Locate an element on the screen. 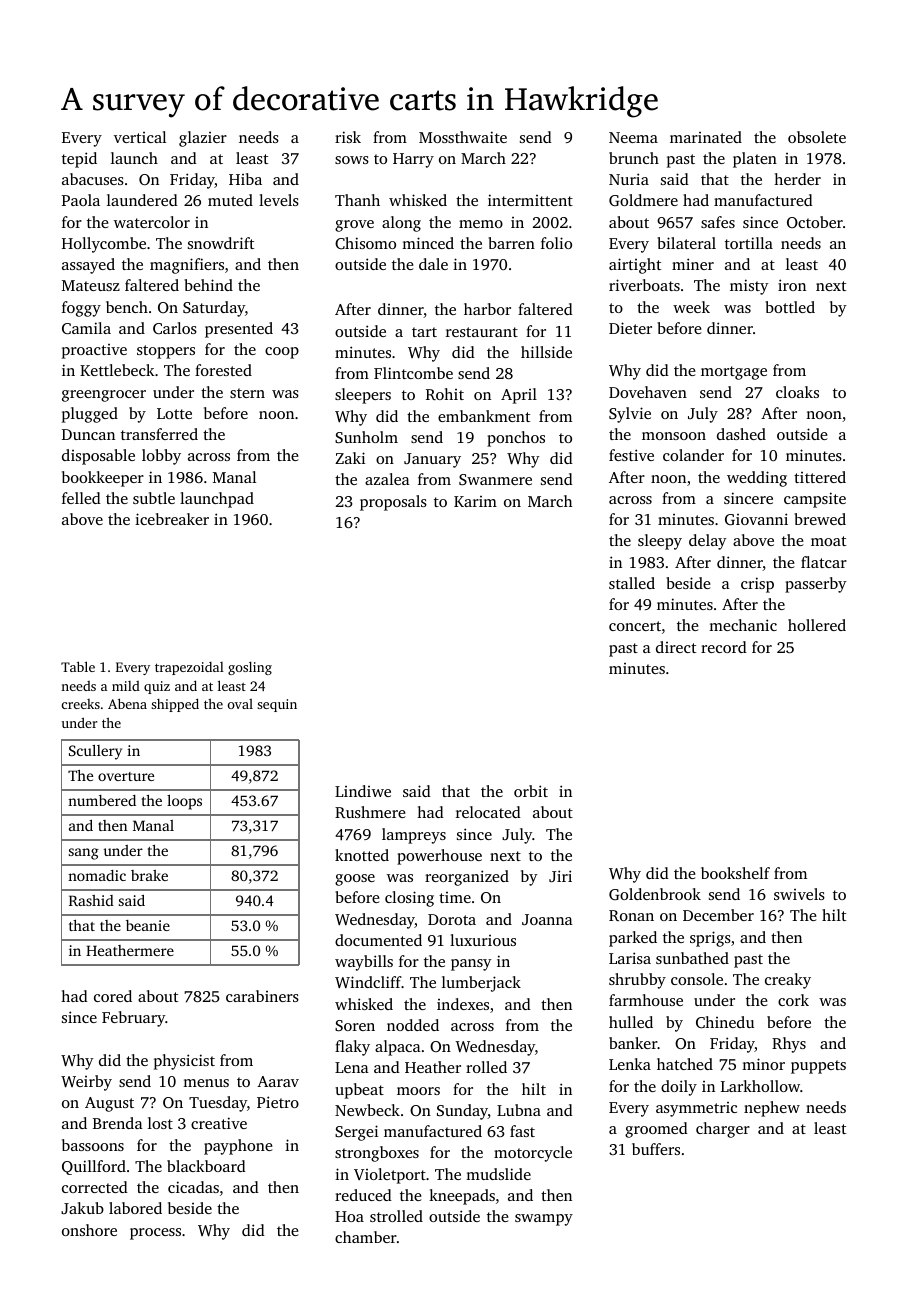  delay is located at coordinates (707, 542).
